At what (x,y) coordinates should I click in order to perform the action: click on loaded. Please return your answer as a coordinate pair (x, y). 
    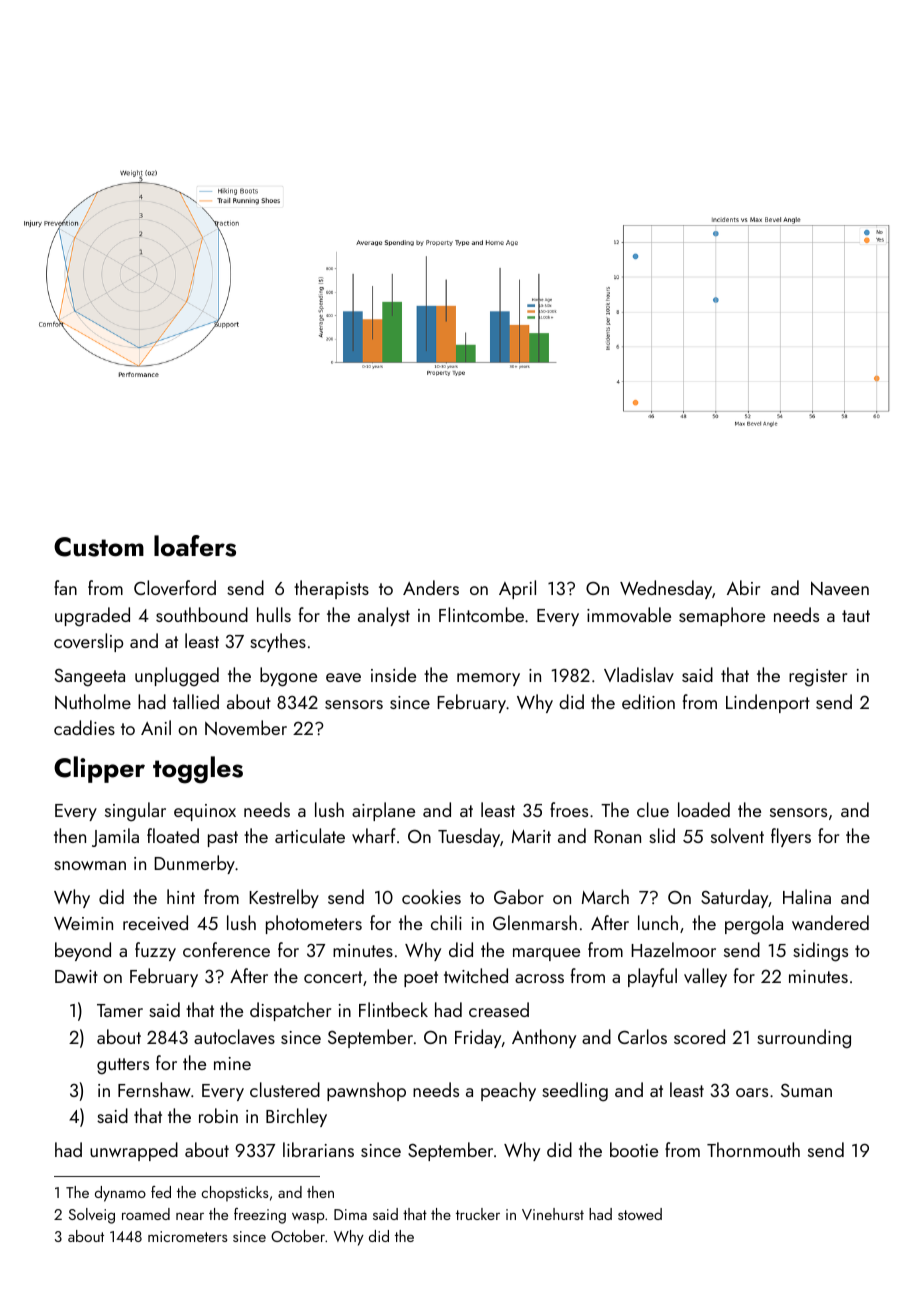
    Looking at the image, I should click on (704, 809).
